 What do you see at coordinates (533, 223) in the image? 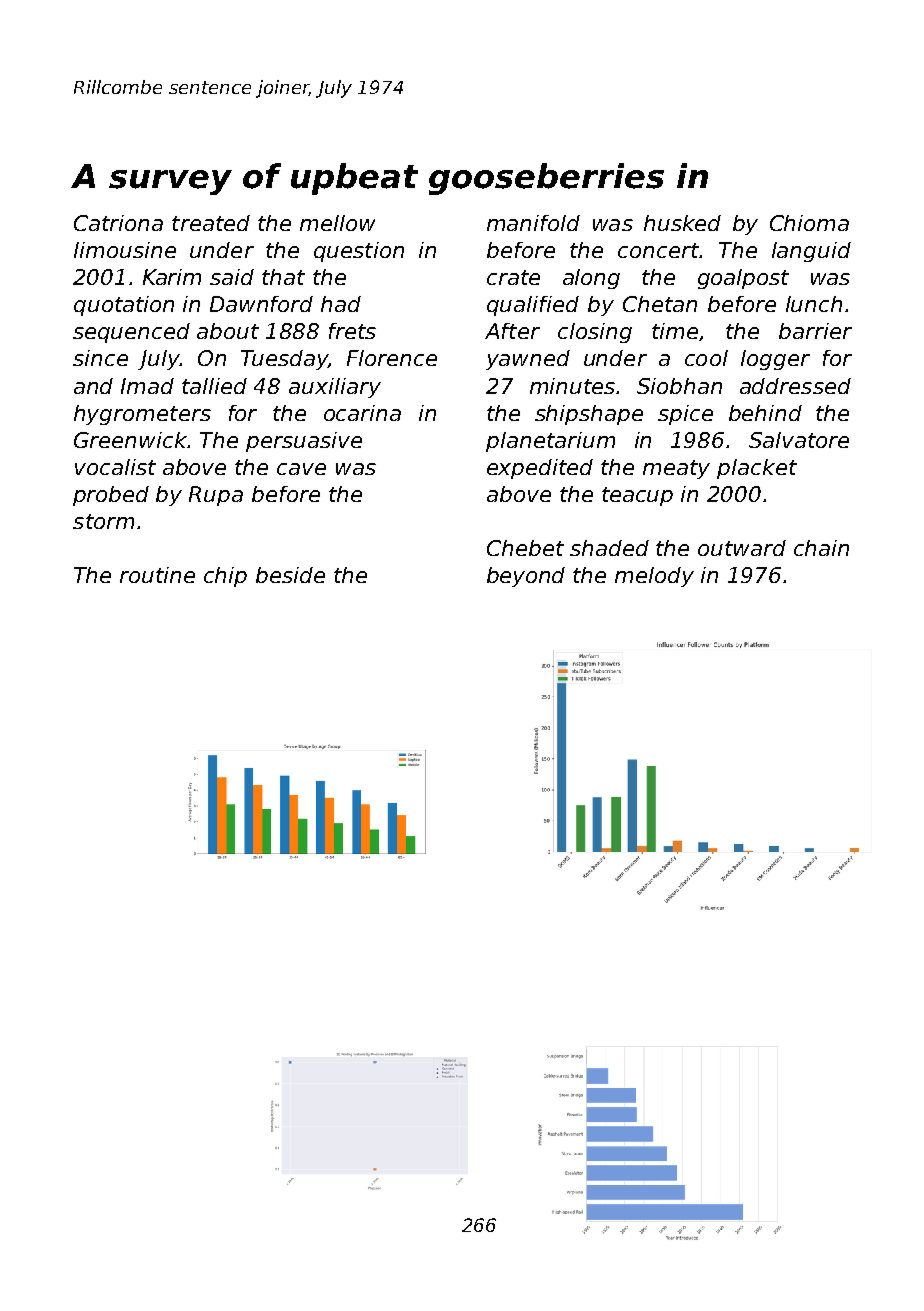
I see `manifold` at bounding box center [533, 223].
